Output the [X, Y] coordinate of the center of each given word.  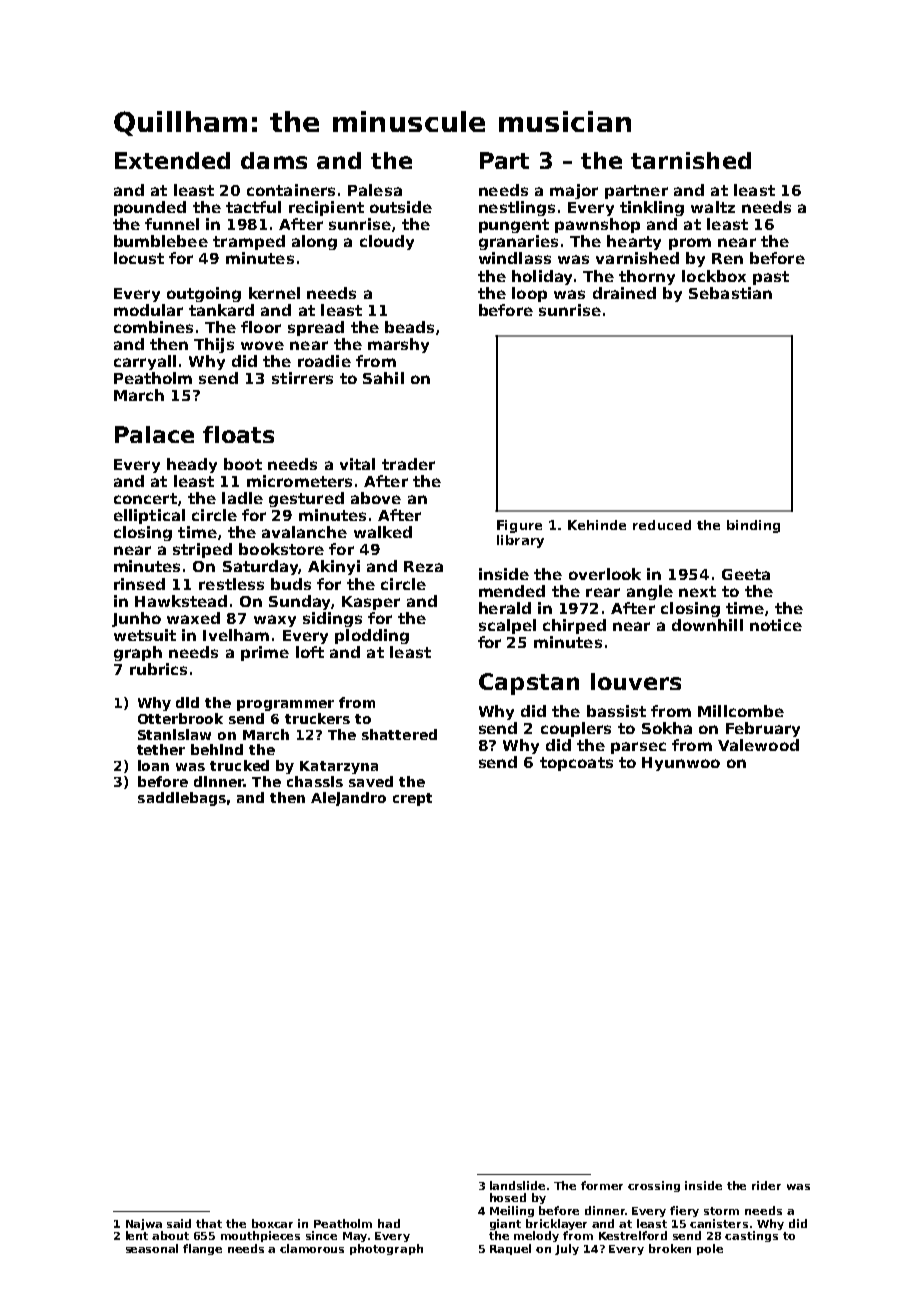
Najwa [144, 1224]
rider [766, 1185]
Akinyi [334, 567]
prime [265, 653]
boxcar [272, 1223]
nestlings [517, 208]
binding [753, 526]
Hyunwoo [681, 764]
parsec [638, 748]
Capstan [529, 684]
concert [145, 498]
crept [412, 799]
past [771, 278]
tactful [253, 207]
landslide [517, 1185]
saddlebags [182, 799]
